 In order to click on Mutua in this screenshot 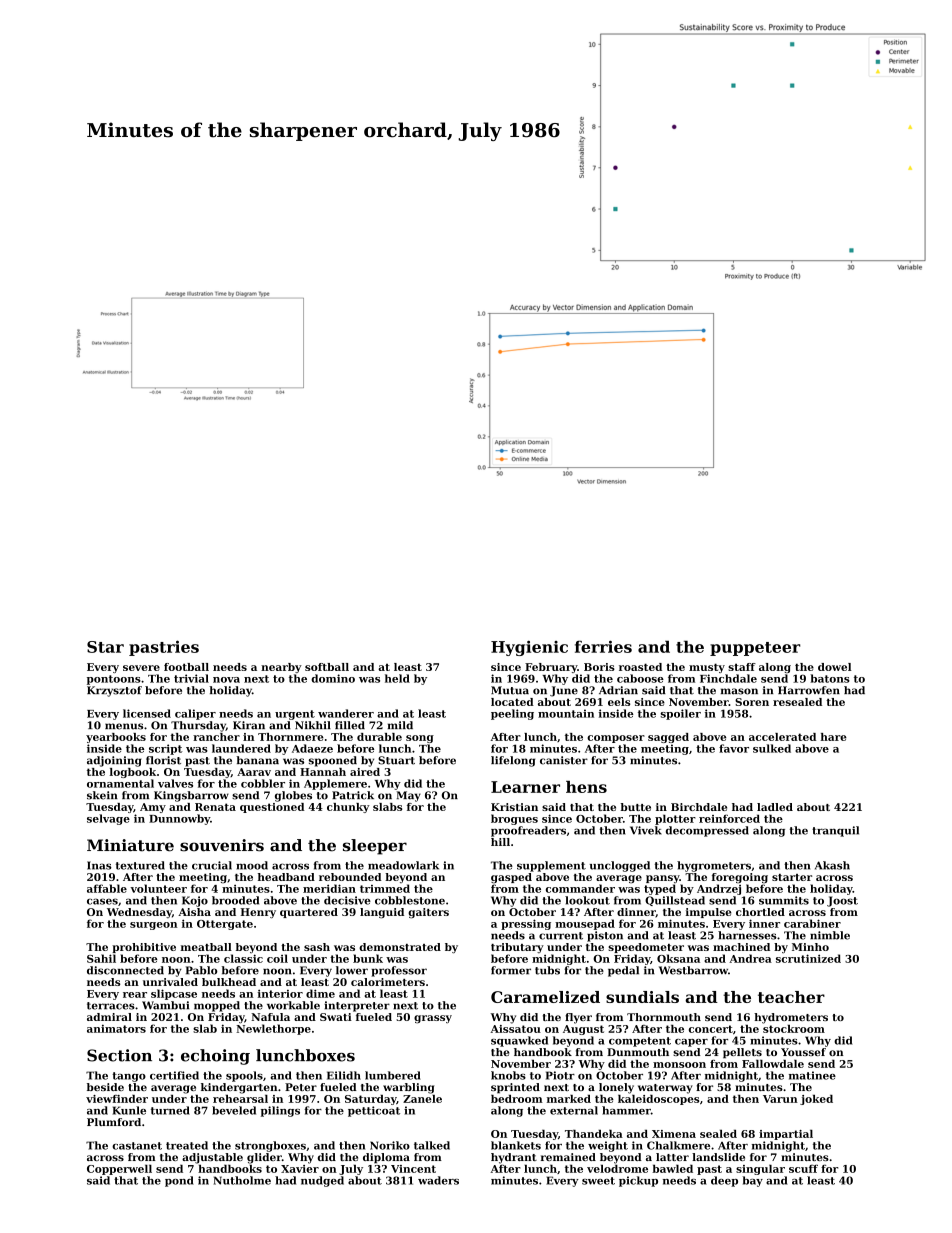, I will do `click(510, 690)`.
